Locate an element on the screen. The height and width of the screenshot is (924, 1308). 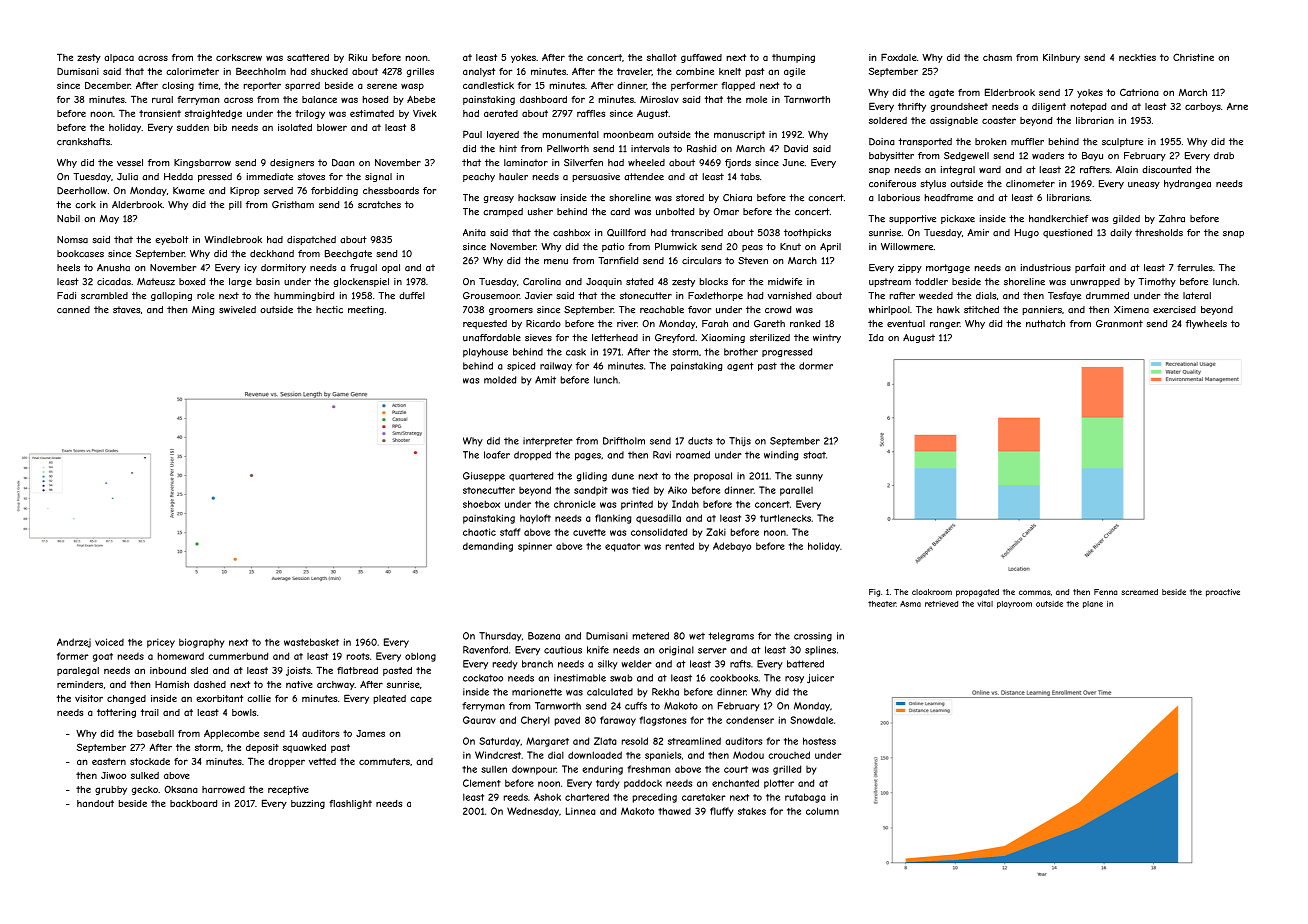
deposit is located at coordinates (262, 748).
